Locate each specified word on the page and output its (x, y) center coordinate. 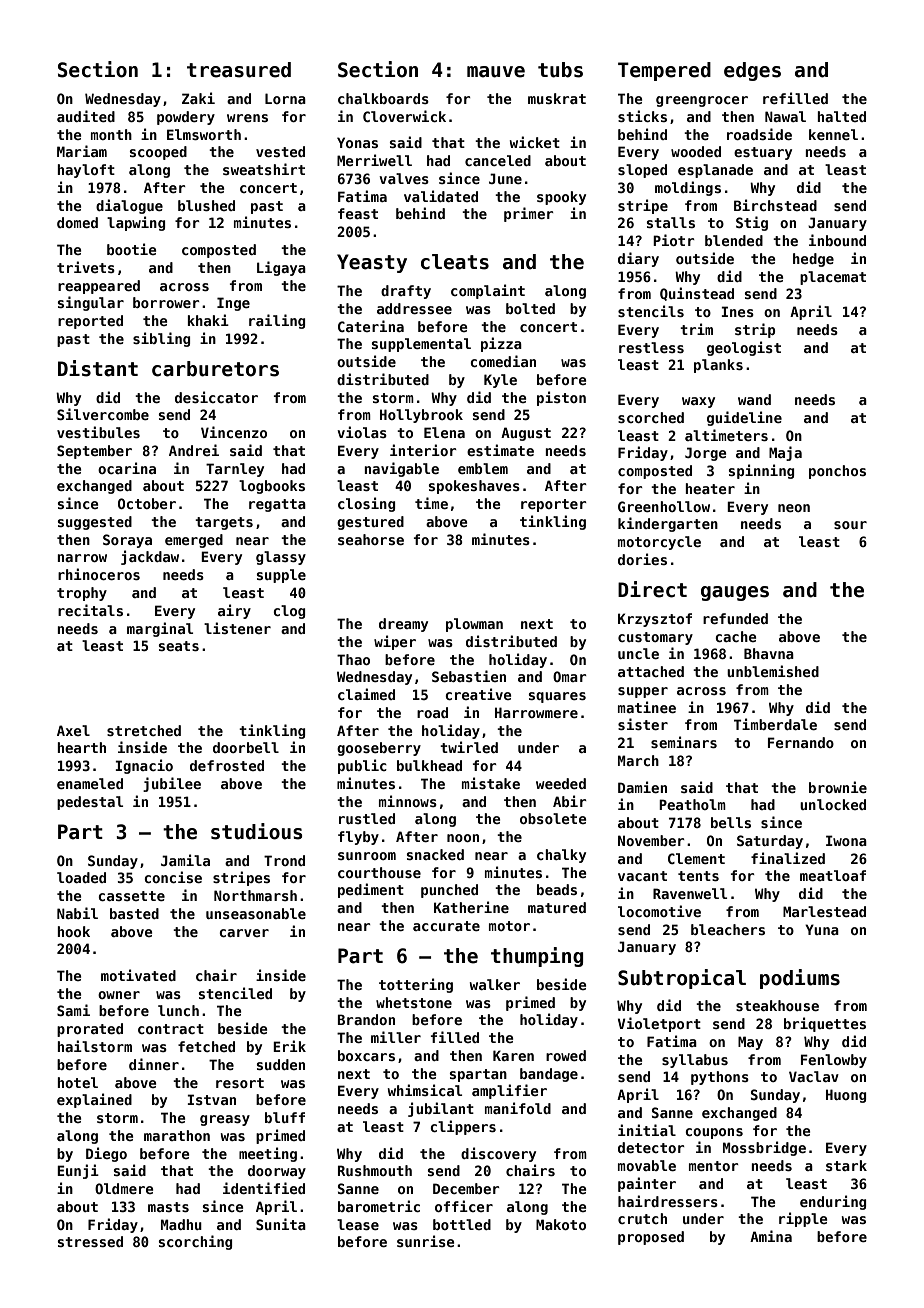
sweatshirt (264, 169)
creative (478, 694)
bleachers (728, 929)
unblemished (773, 671)
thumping (537, 957)
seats (179, 646)
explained (94, 1100)
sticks (642, 116)
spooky (561, 198)
